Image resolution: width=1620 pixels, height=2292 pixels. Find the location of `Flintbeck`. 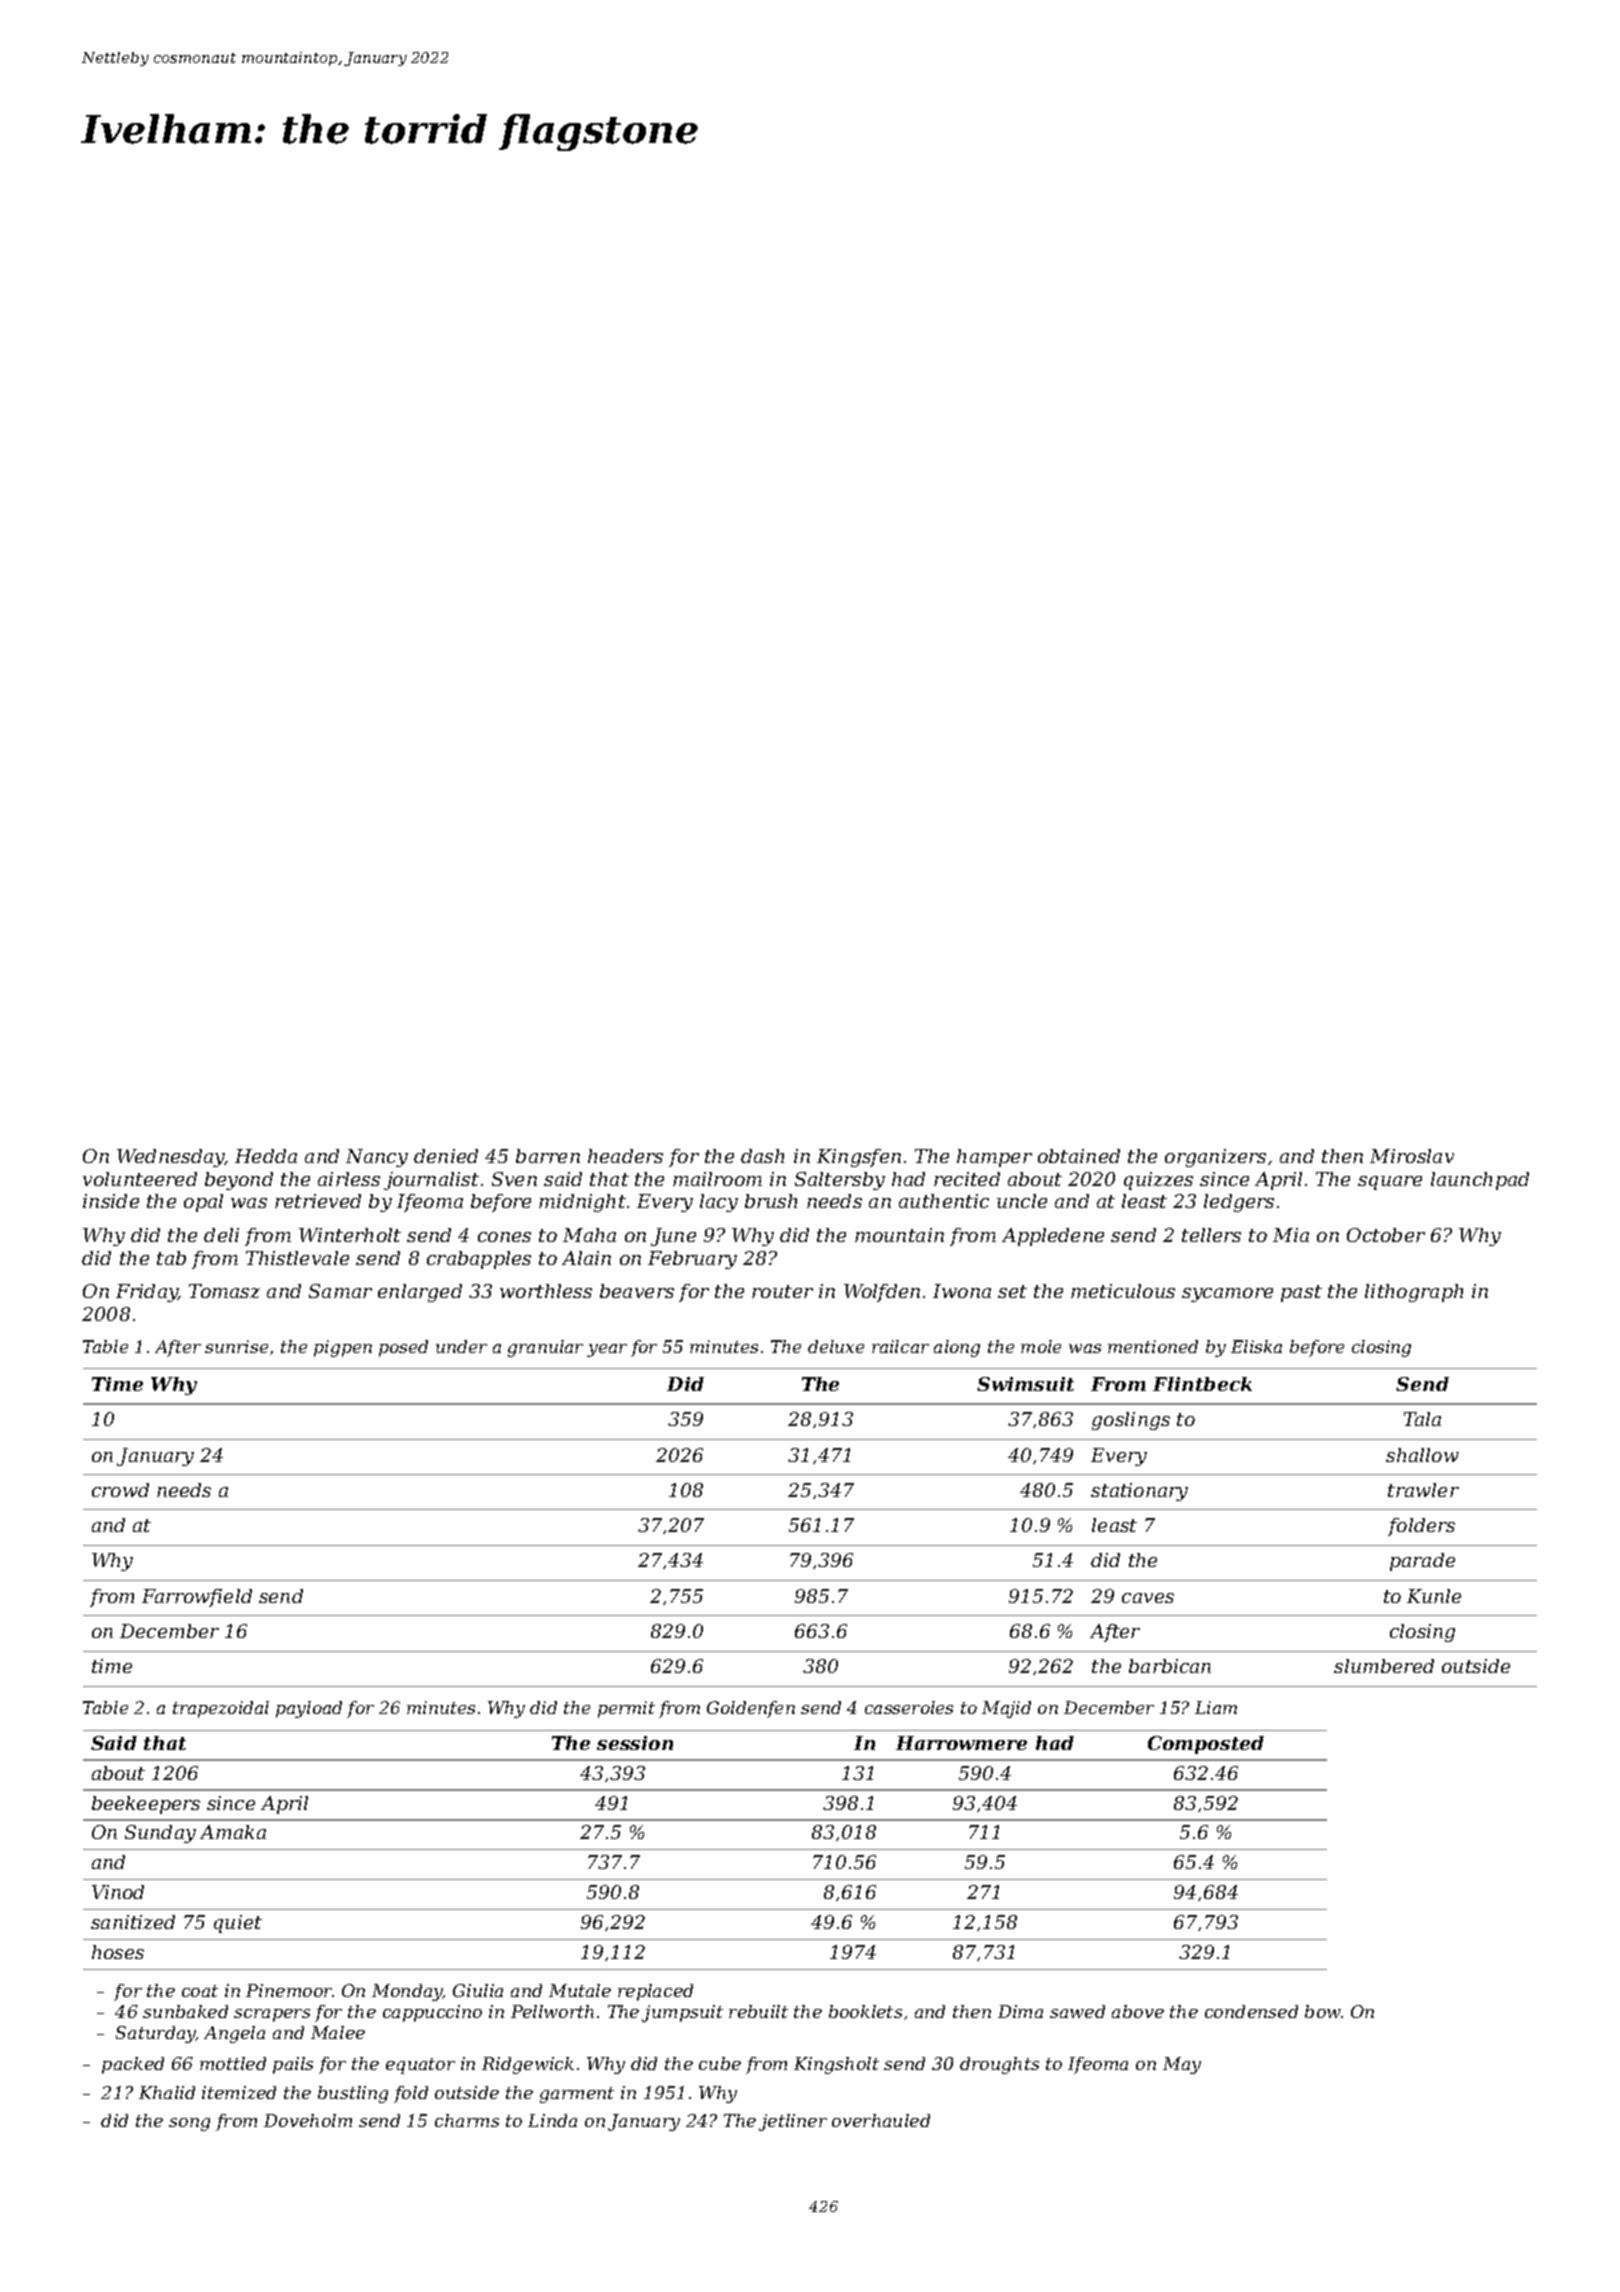

Flintbeck is located at coordinates (1202, 1384).
